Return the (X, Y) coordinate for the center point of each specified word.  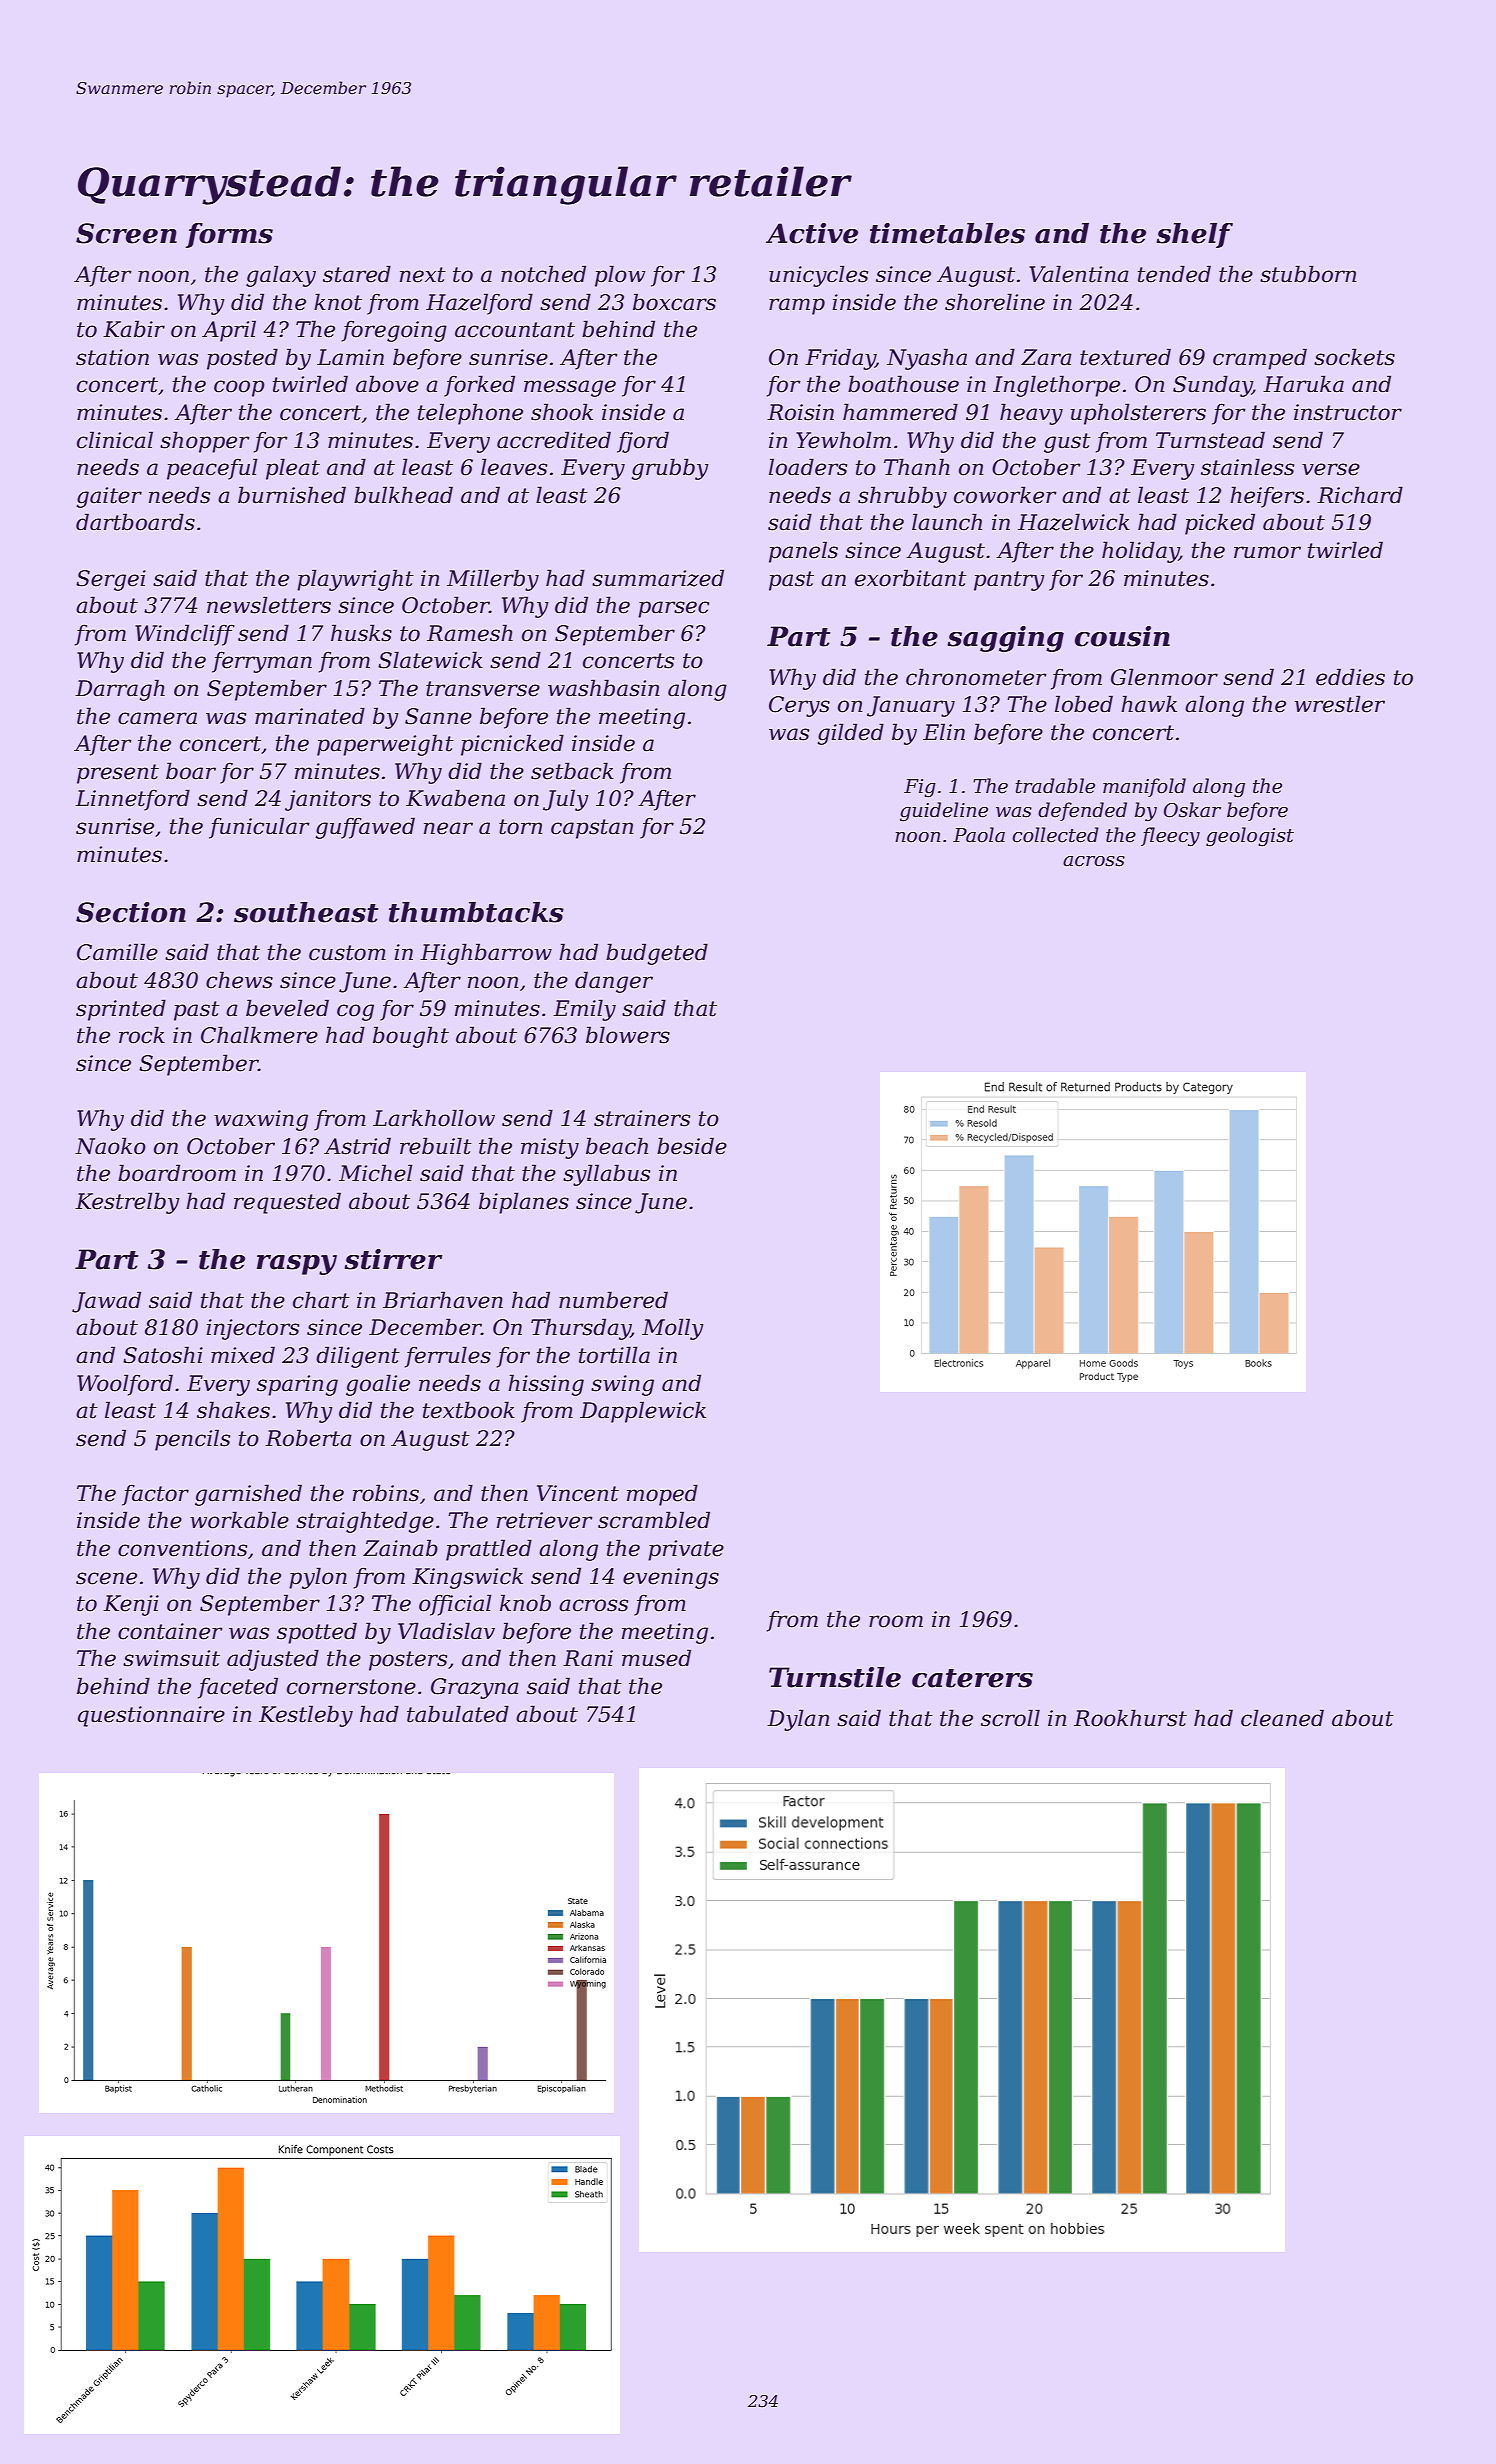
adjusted (273, 1660)
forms (229, 235)
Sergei (111, 580)
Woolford (125, 1385)
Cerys (799, 706)
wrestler (1340, 704)
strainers (642, 1118)
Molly (673, 1329)
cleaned (1282, 1718)
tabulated (458, 1714)
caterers (972, 1678)
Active (812, 233)
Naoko (110, 1146)
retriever (545, 1520)
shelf (1195, 235)
